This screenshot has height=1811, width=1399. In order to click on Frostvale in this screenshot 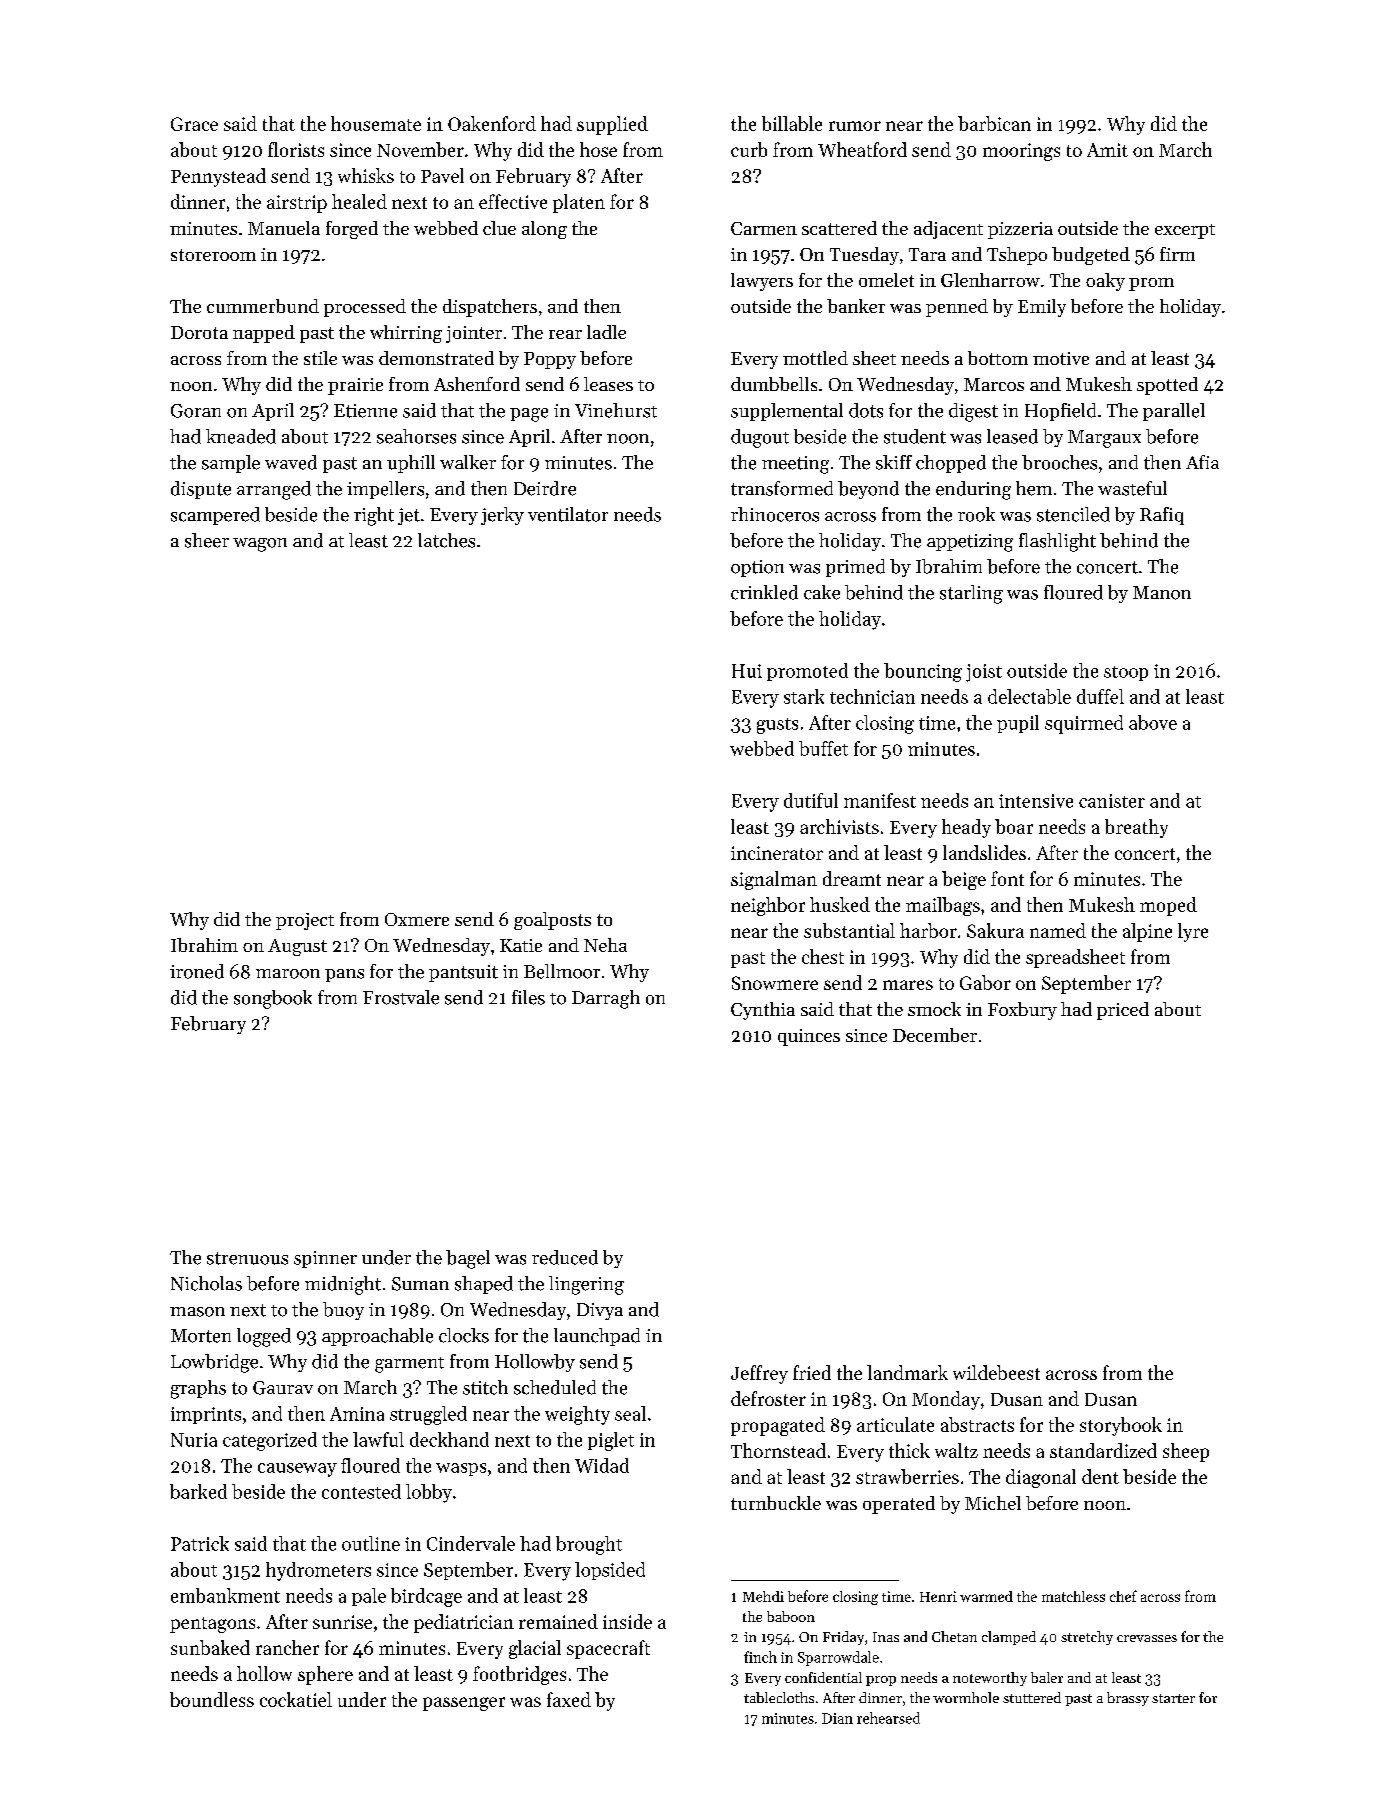, I will do `click(401, 997)`.
